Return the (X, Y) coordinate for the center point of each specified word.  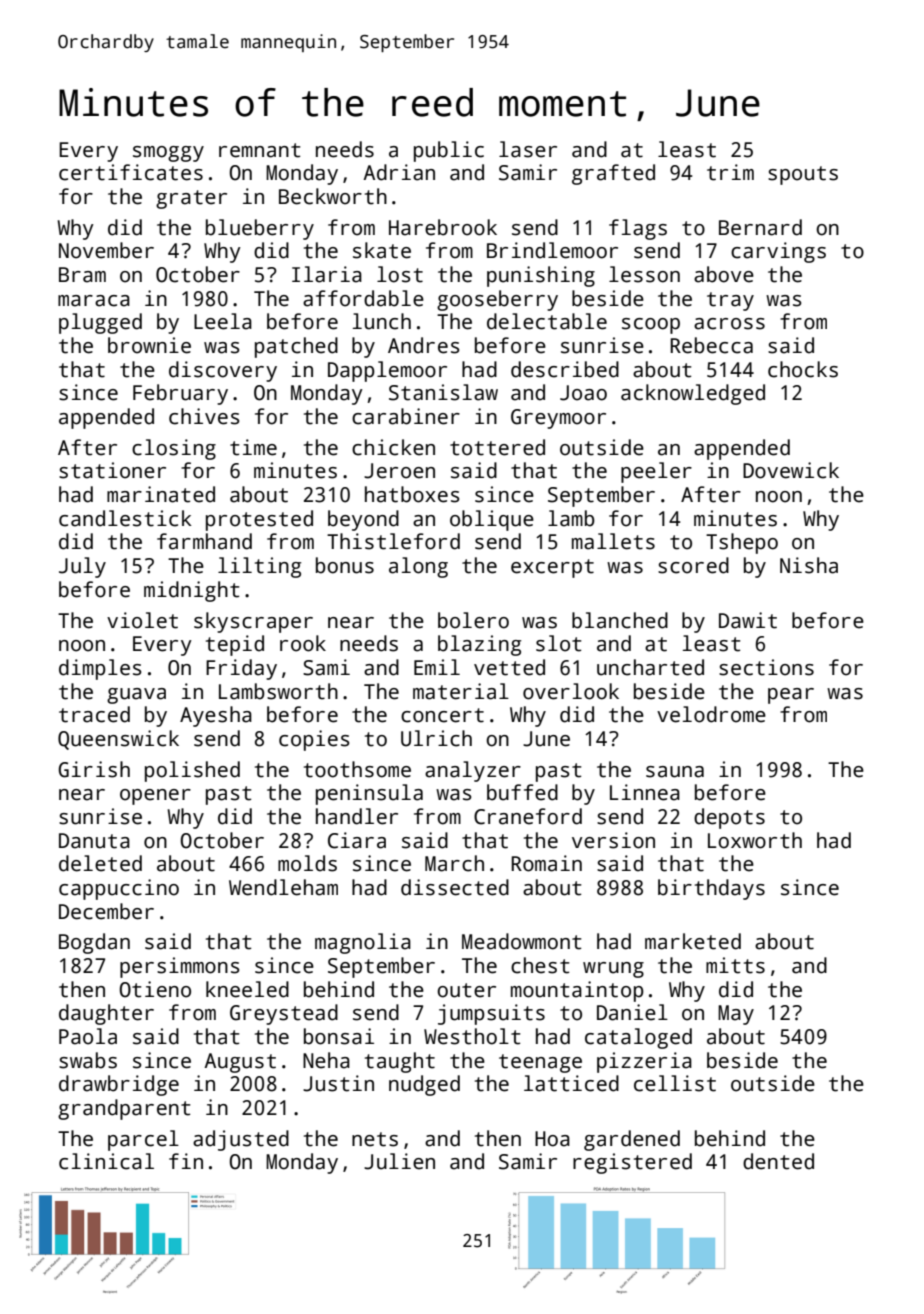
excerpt (552, 568)
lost (400, 274)
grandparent (124, 1109)
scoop (651, 326)
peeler (656, 472)
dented (778, 1161)
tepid (235, 645)
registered (632, 1163)
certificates (131, 172)
